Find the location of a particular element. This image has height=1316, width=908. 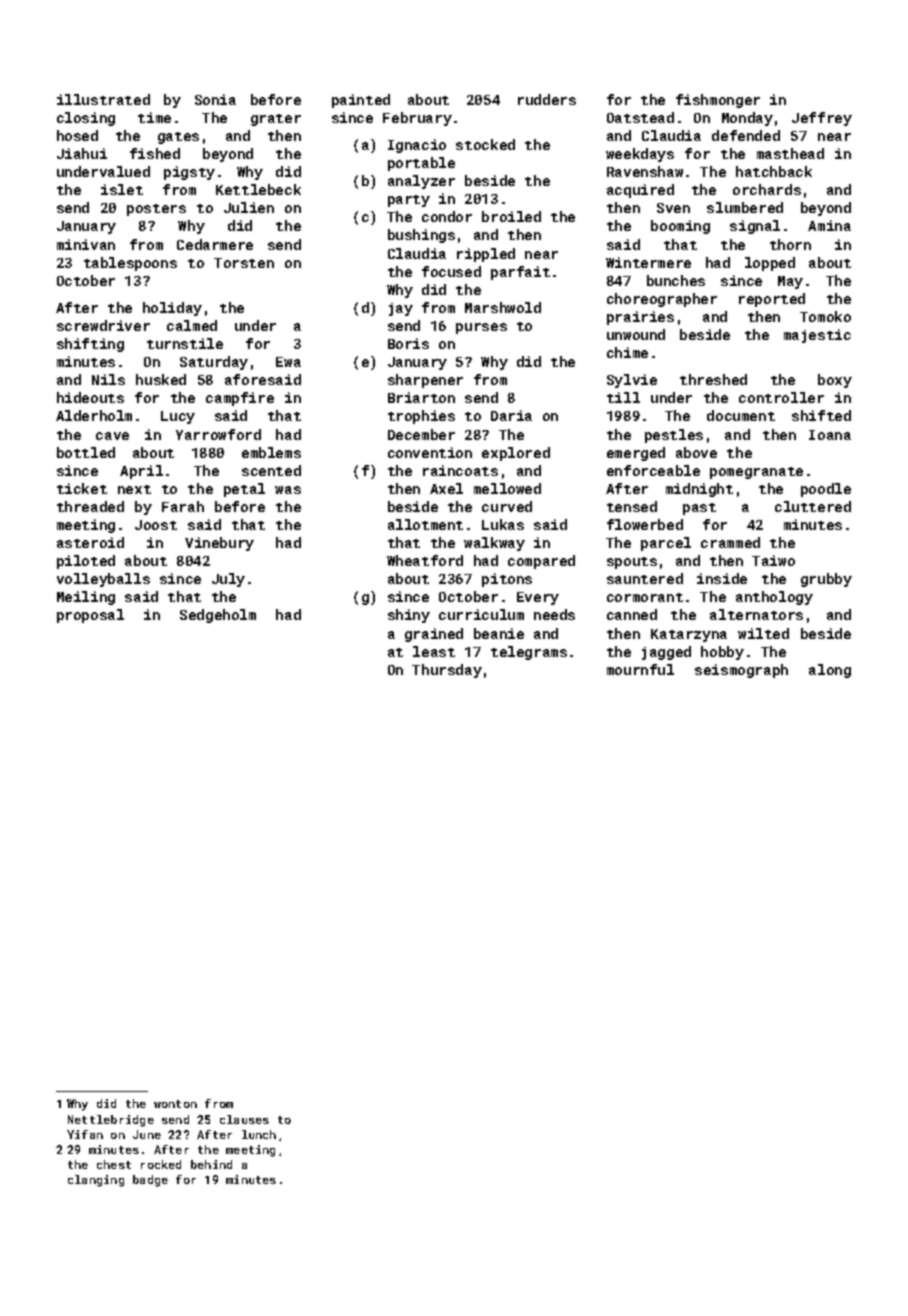

fishmonger is located at coordinates (718, 101).
